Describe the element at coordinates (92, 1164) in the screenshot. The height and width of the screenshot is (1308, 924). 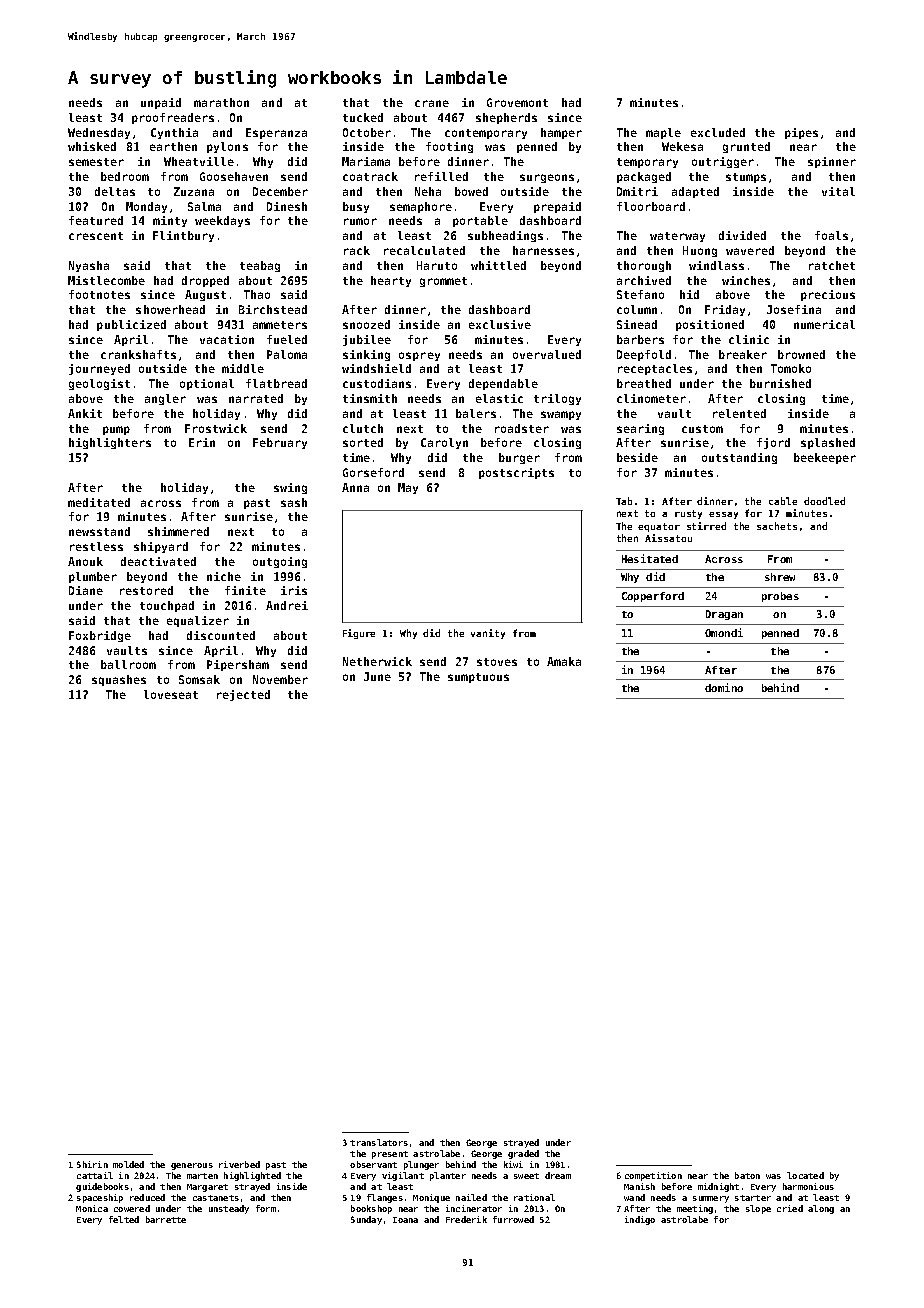
I see `Shirin` at that location.
